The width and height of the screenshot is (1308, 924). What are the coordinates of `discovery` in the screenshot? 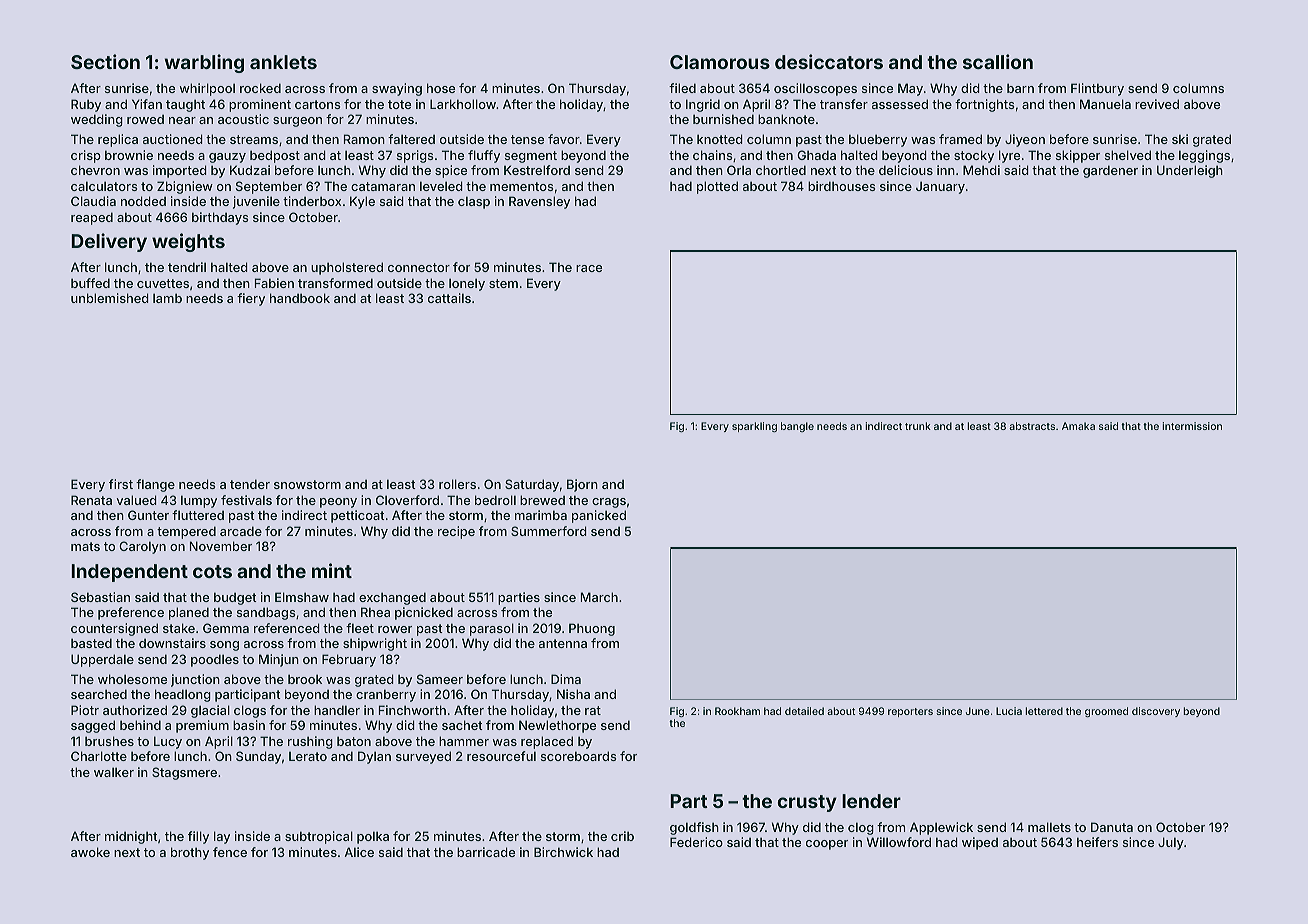 It's located at (1156, 712).
